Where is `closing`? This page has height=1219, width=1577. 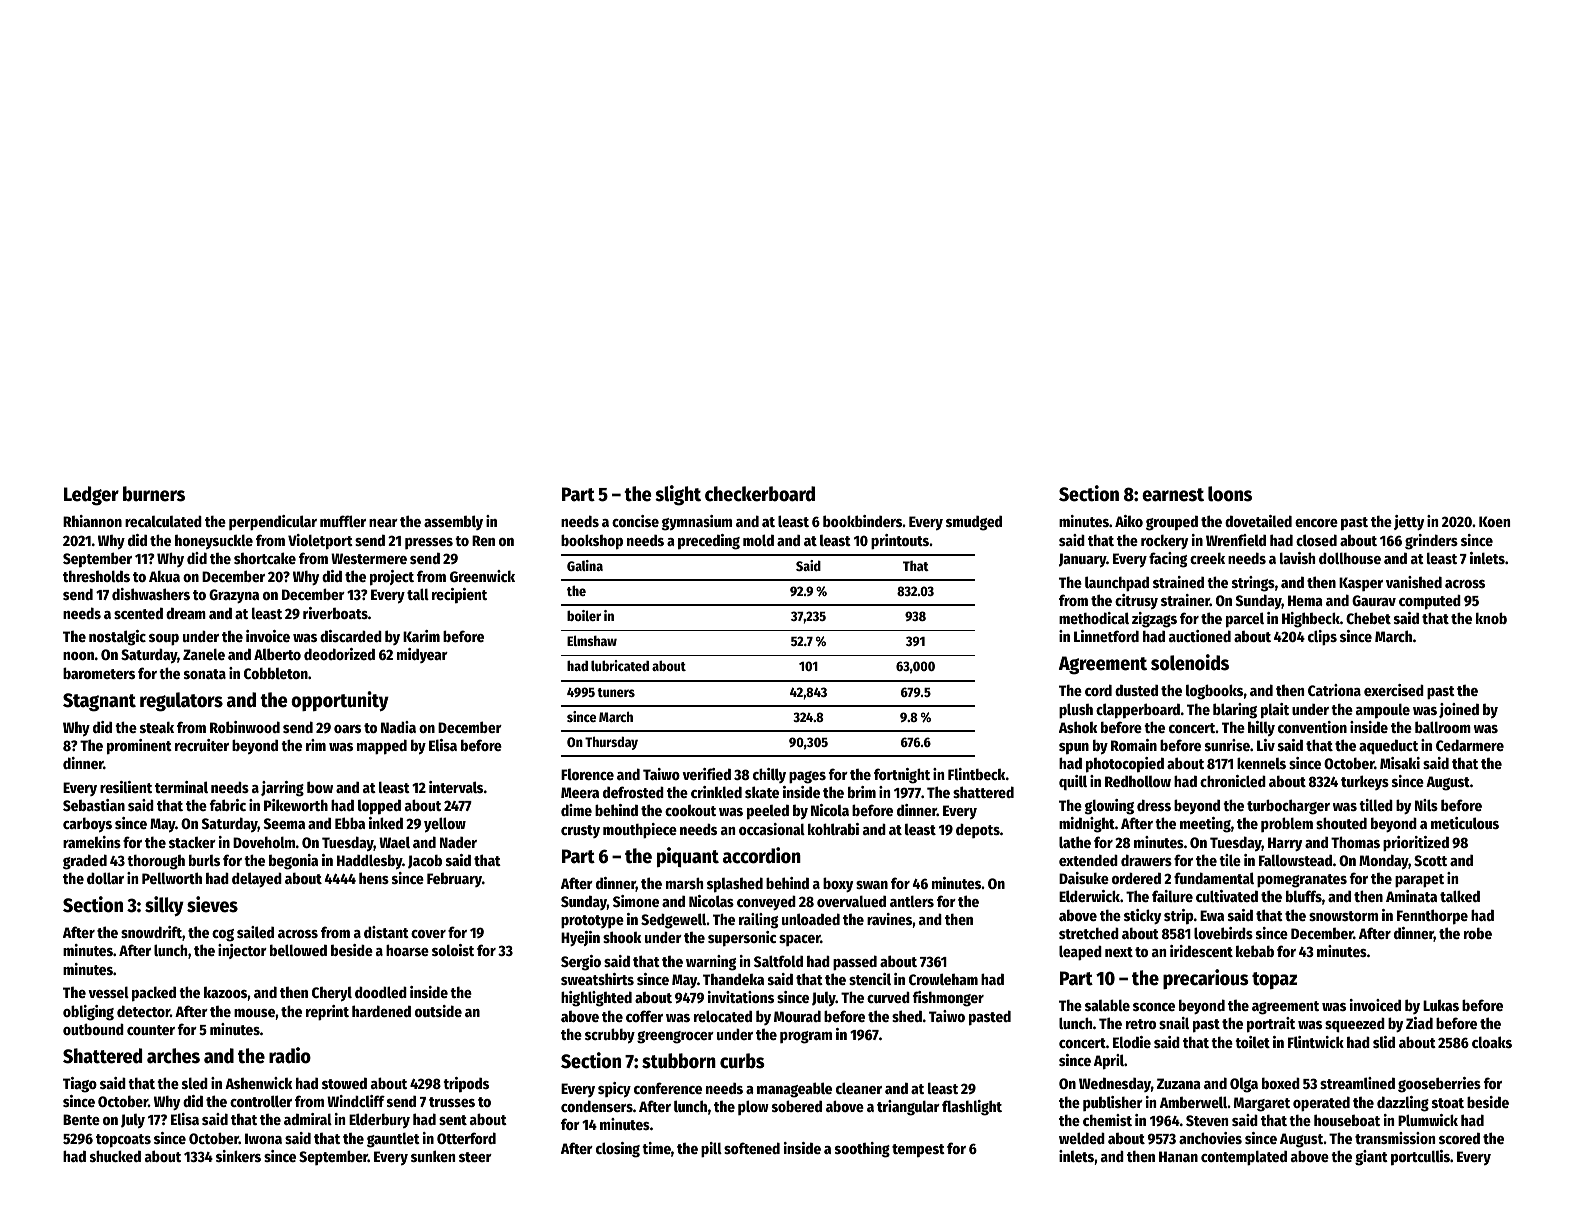 closing is located at coordinates (618, 1150).
